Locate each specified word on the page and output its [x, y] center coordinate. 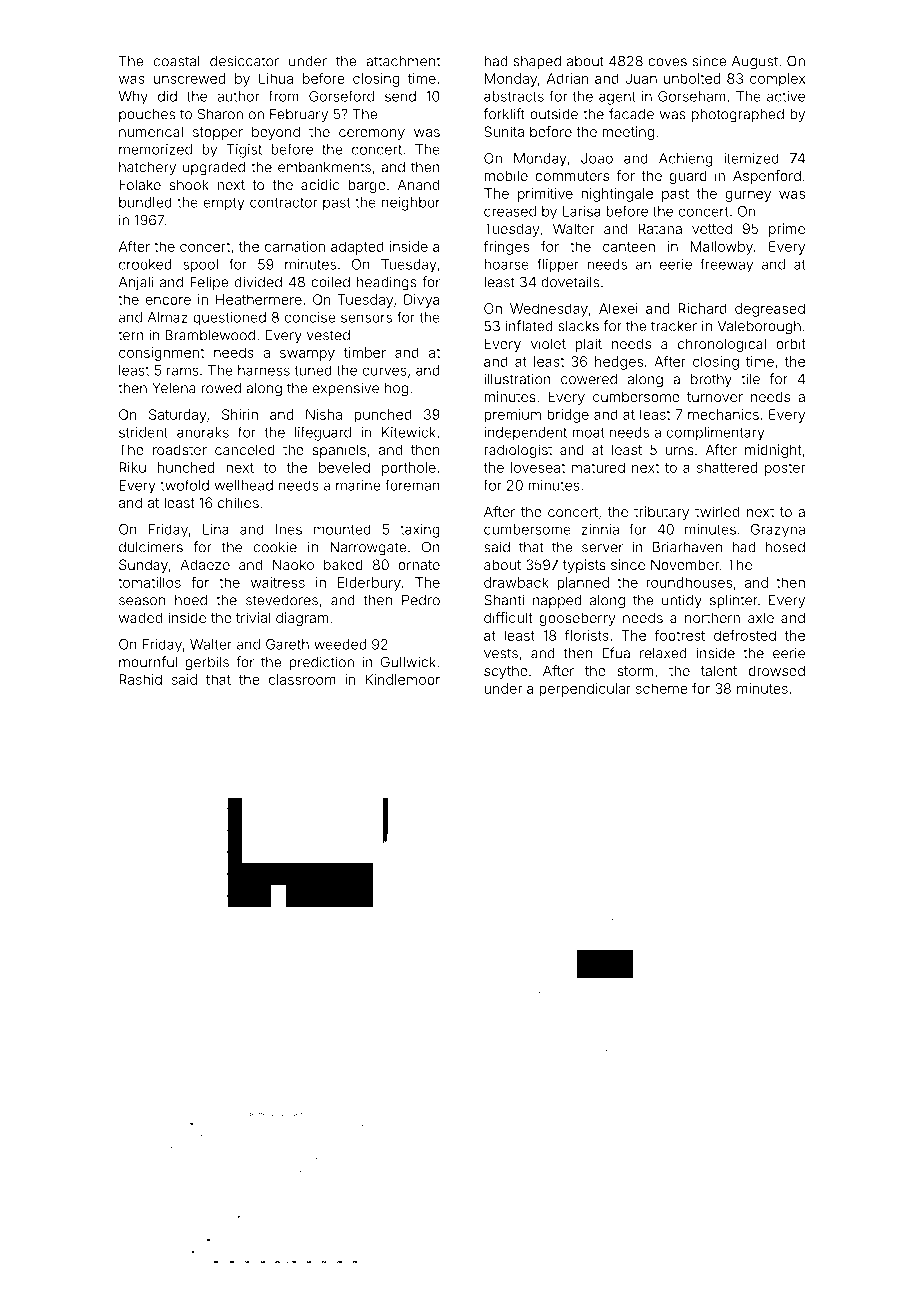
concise [310, 317]
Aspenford [767, 177]
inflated [529, 326]
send [400, 96]
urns [679, 451]
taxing [419, 531]
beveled [344, 467]
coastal [177, 61]
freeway [726, 265]
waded [140, 617]
